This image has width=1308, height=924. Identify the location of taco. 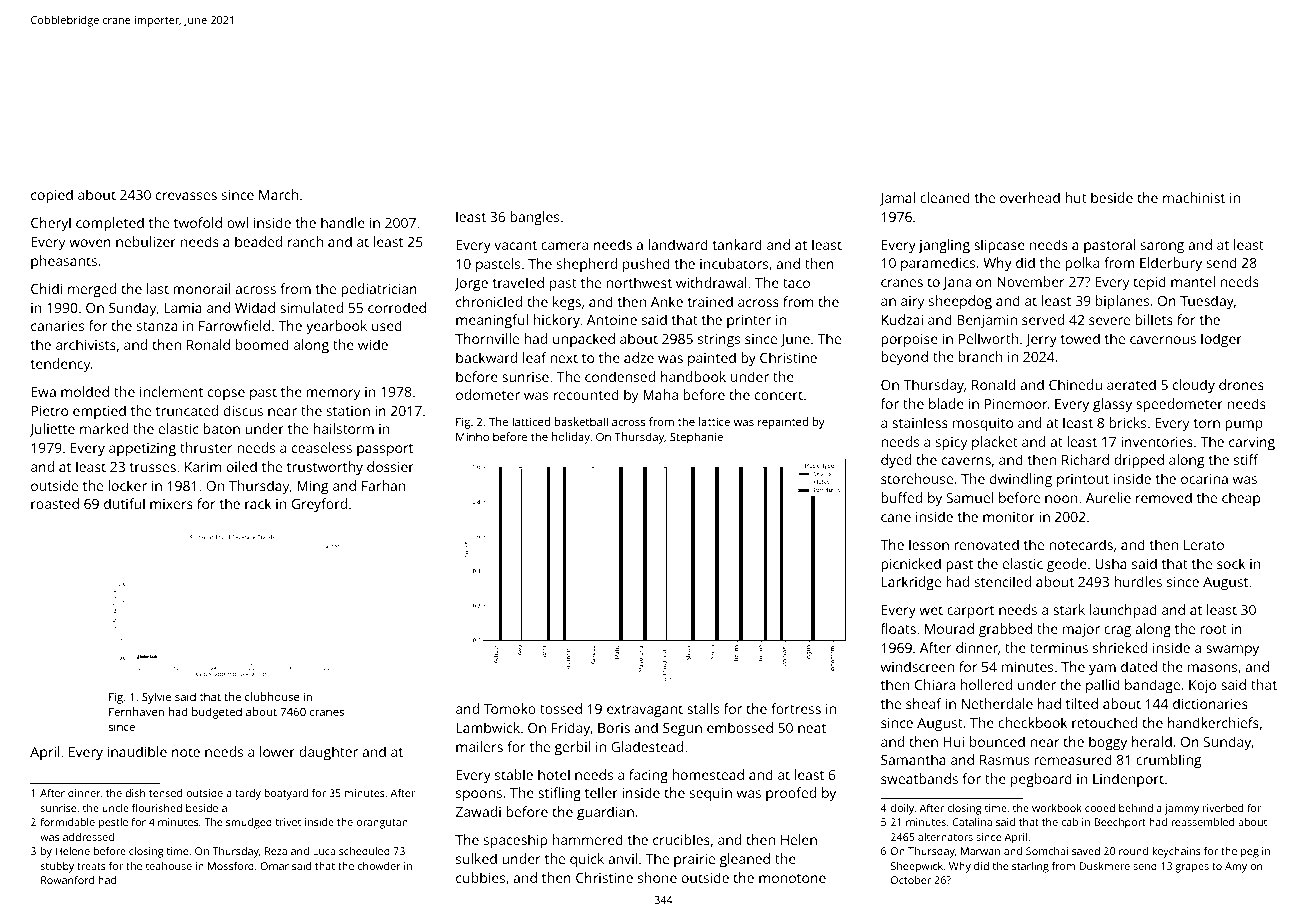
(796, 283).
